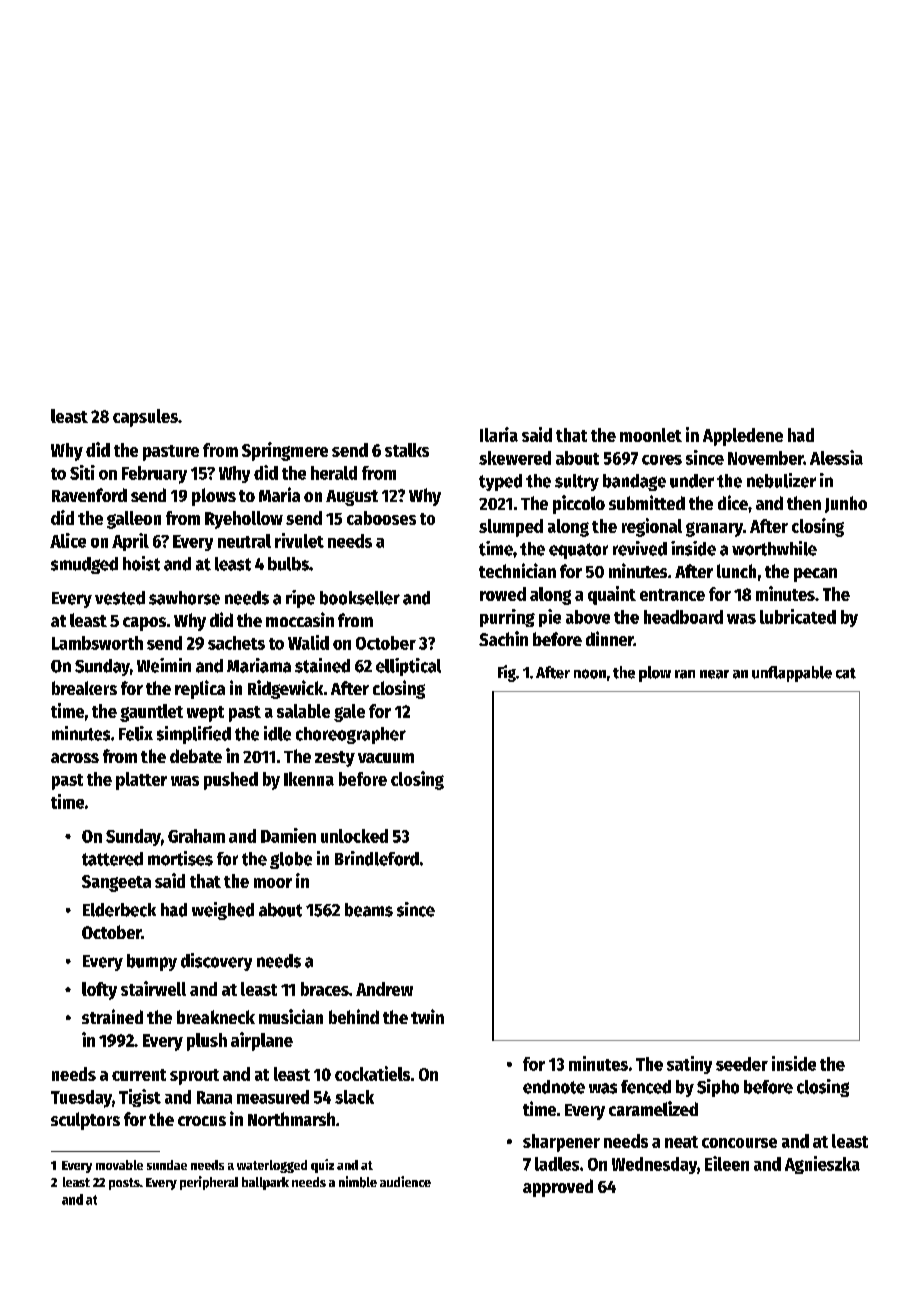 The height and width of the screenshot is (1308, 924). What do you see at coordinates (89, 495) in the screenshot?
I see `Ravenford` at bounding box center [89, 495].
